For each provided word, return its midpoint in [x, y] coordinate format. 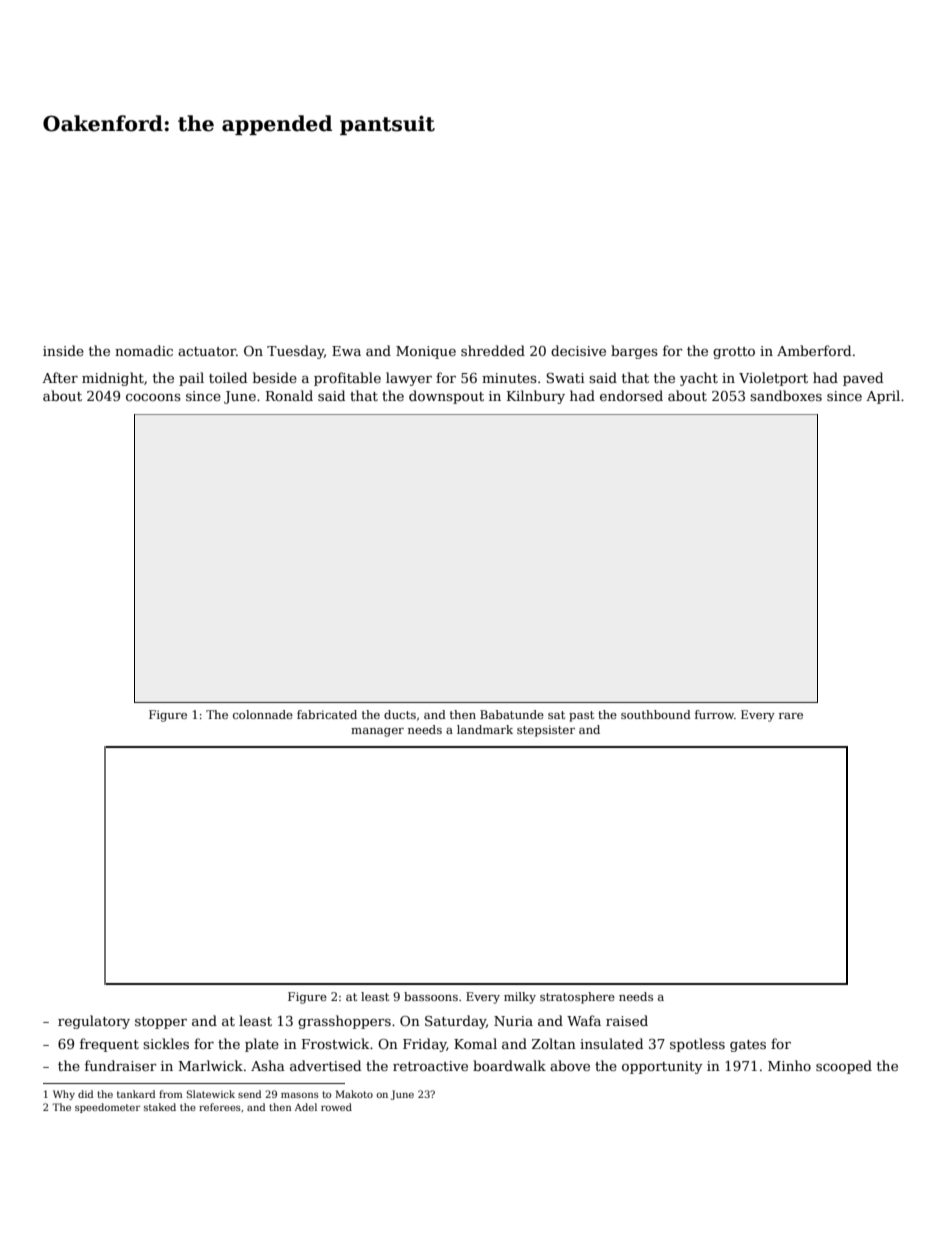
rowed [336, 1107]
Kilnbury [536, 397]
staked [160, 1107]
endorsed [631, 395]
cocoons [153, 397]
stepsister [546, 731]
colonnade [263, 714]
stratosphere [577, 998]
